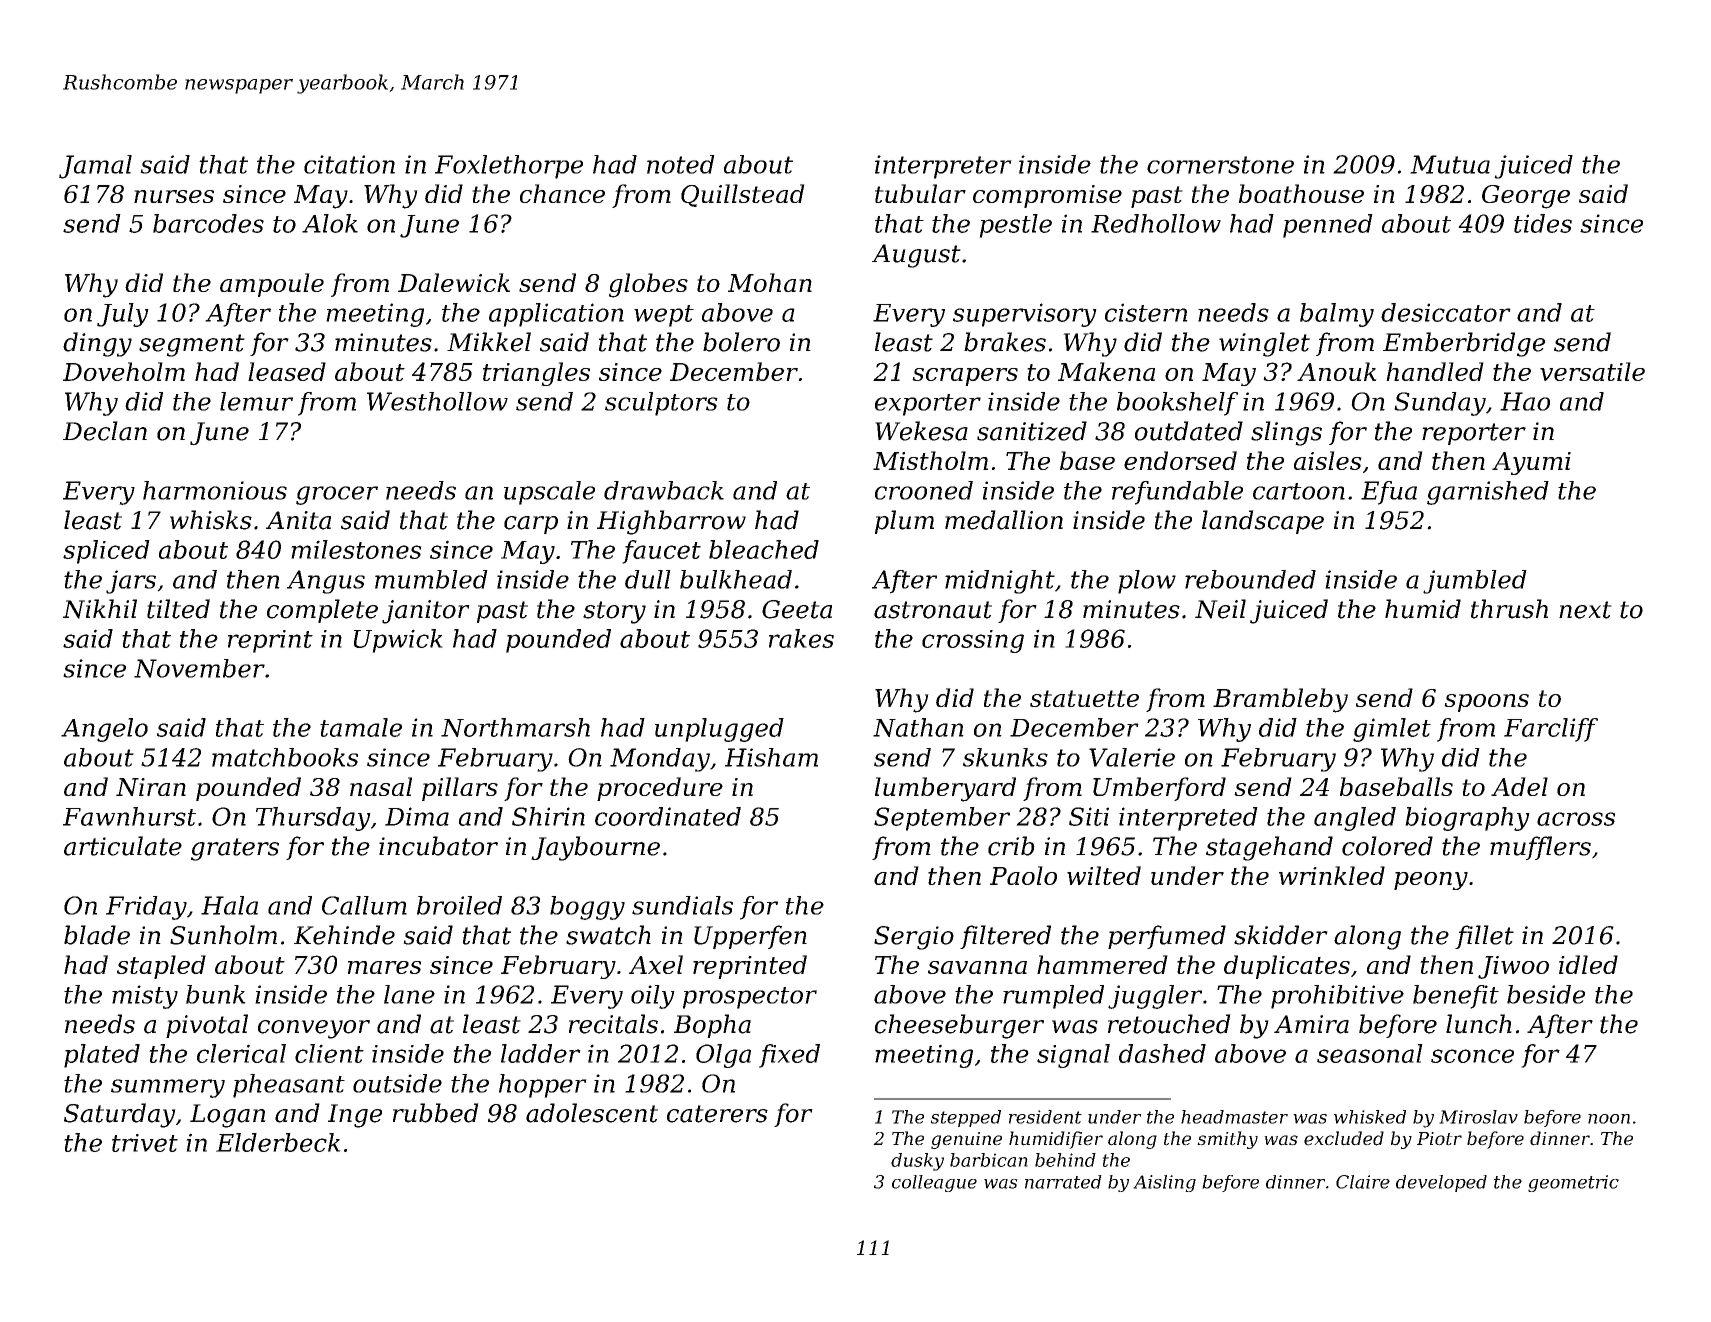 This screenshot has width=1711, height=1322. What do you see at coordinates (943, 167) in the screenshot?
I see `interpreter` at bounding box center [943, 167].
